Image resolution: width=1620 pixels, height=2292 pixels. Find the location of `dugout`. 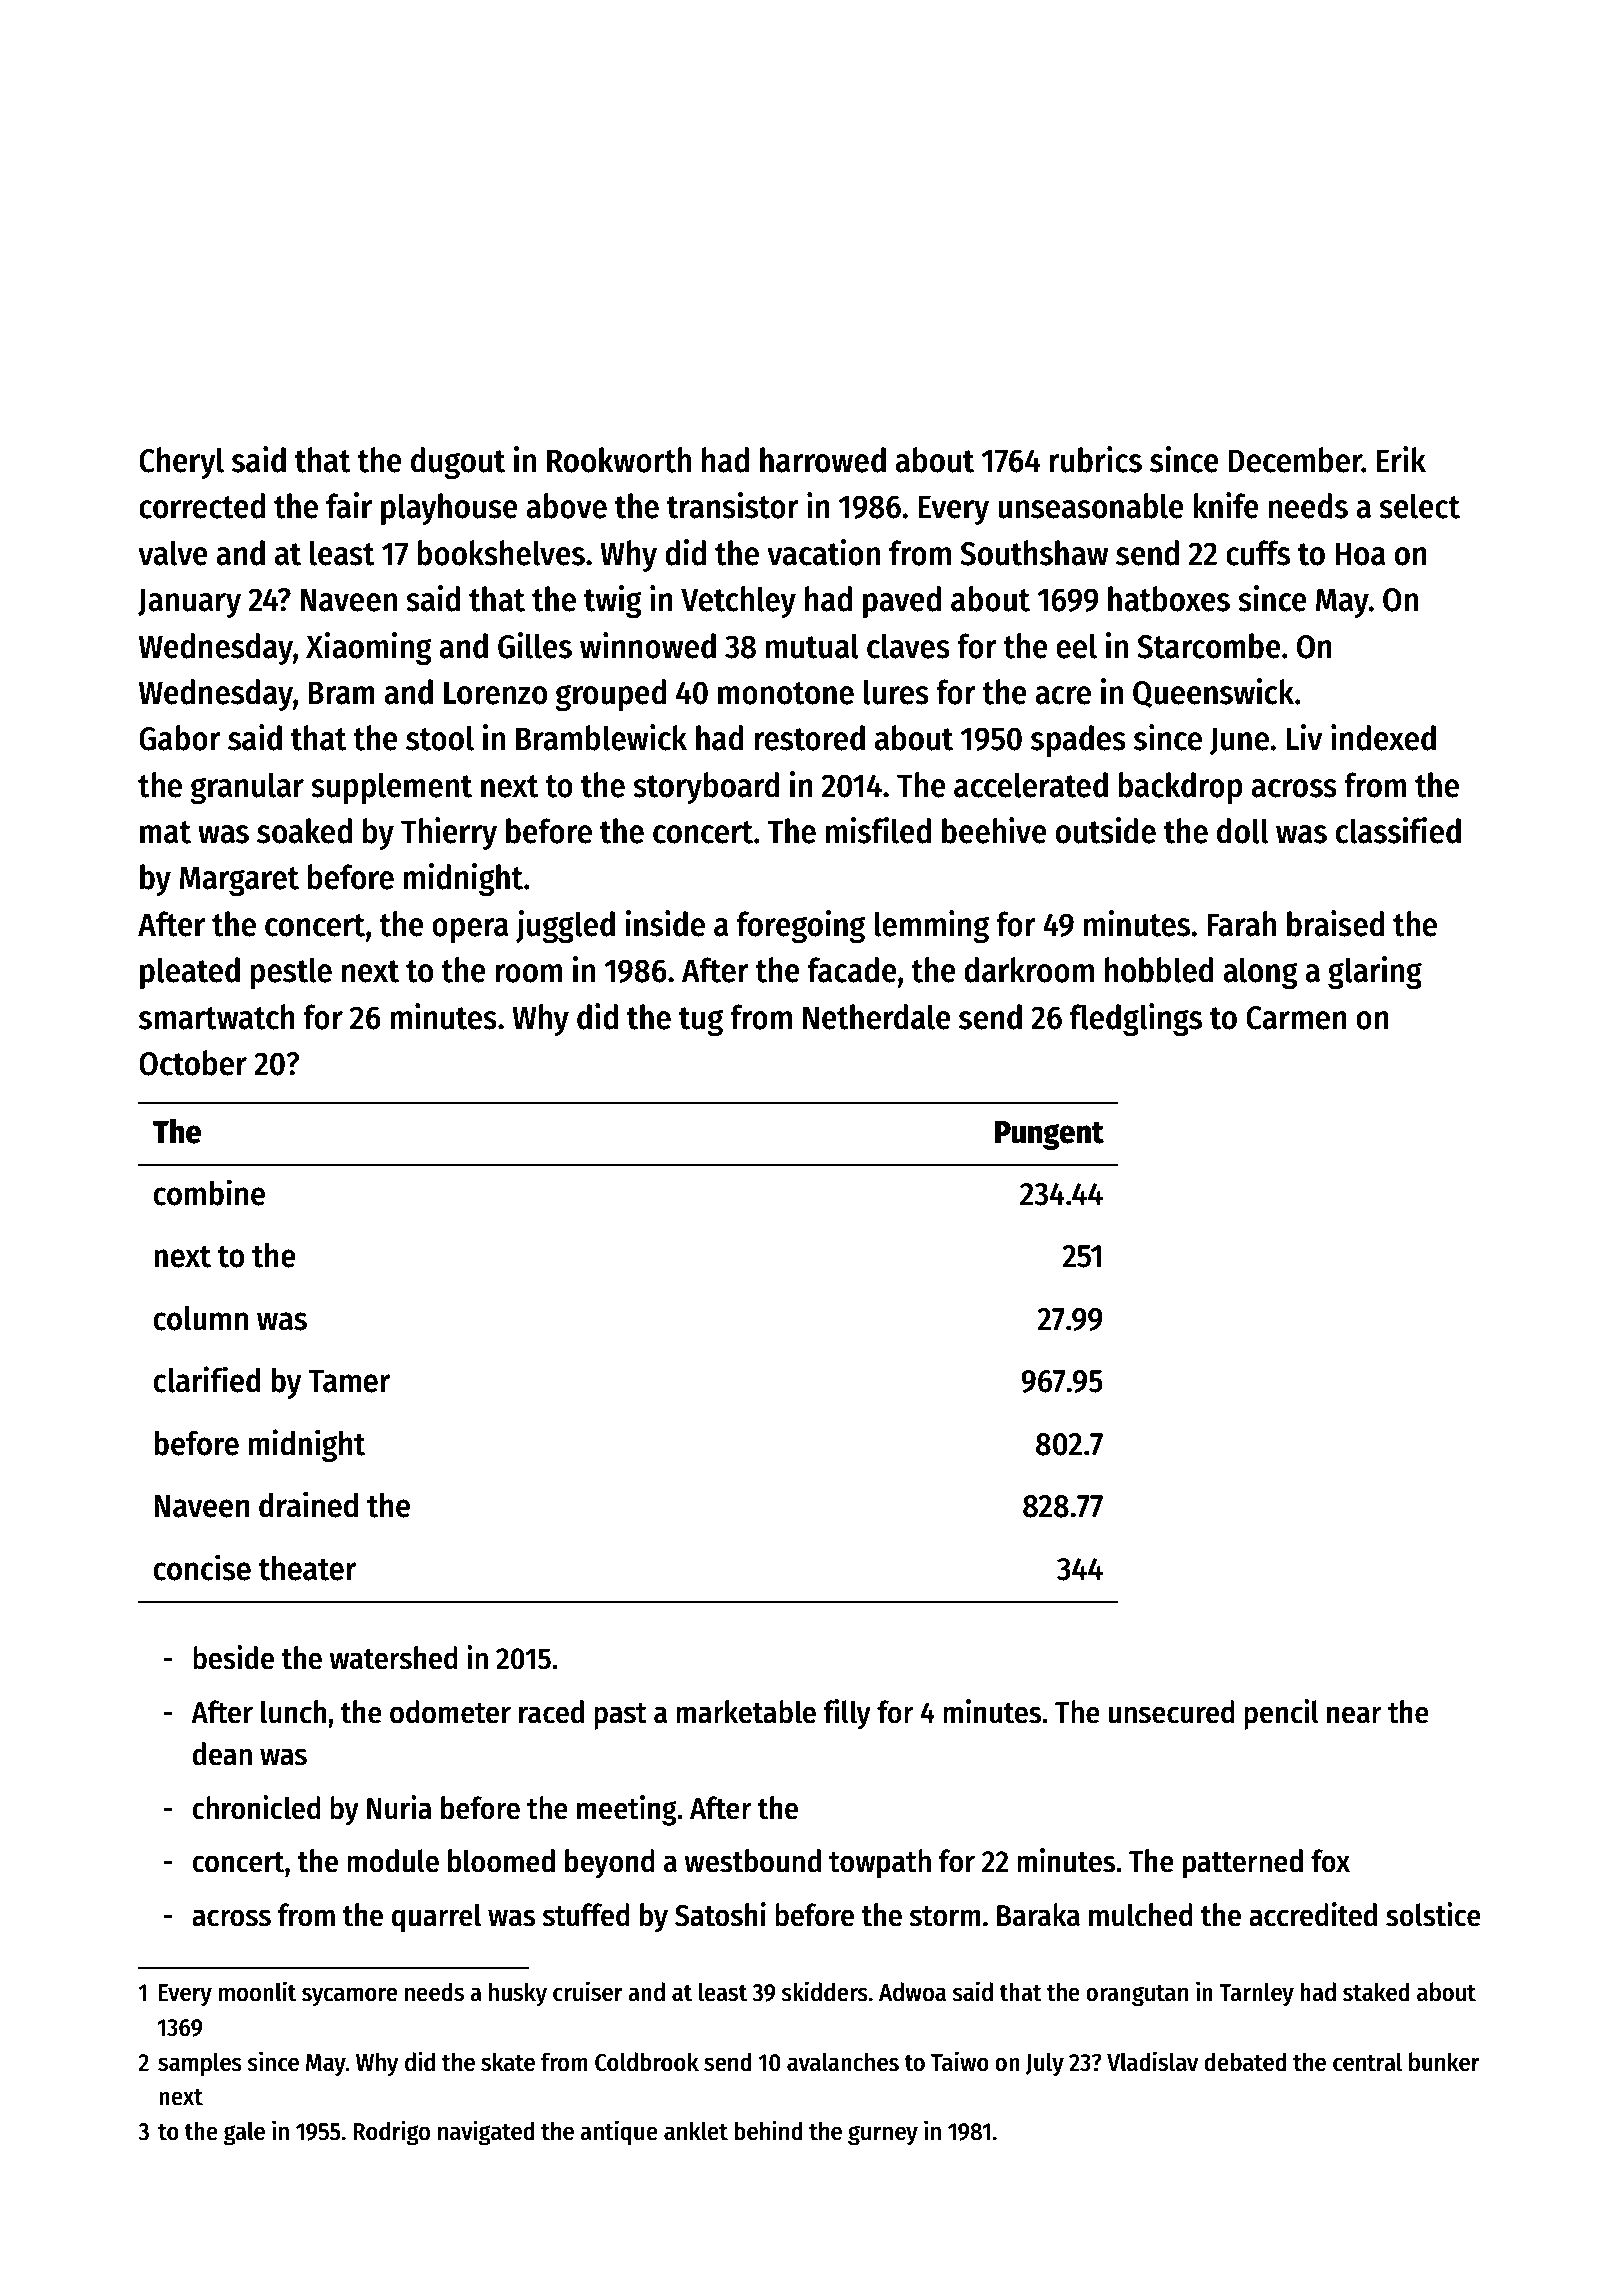

dugout is located at coordinates (458, 463).
